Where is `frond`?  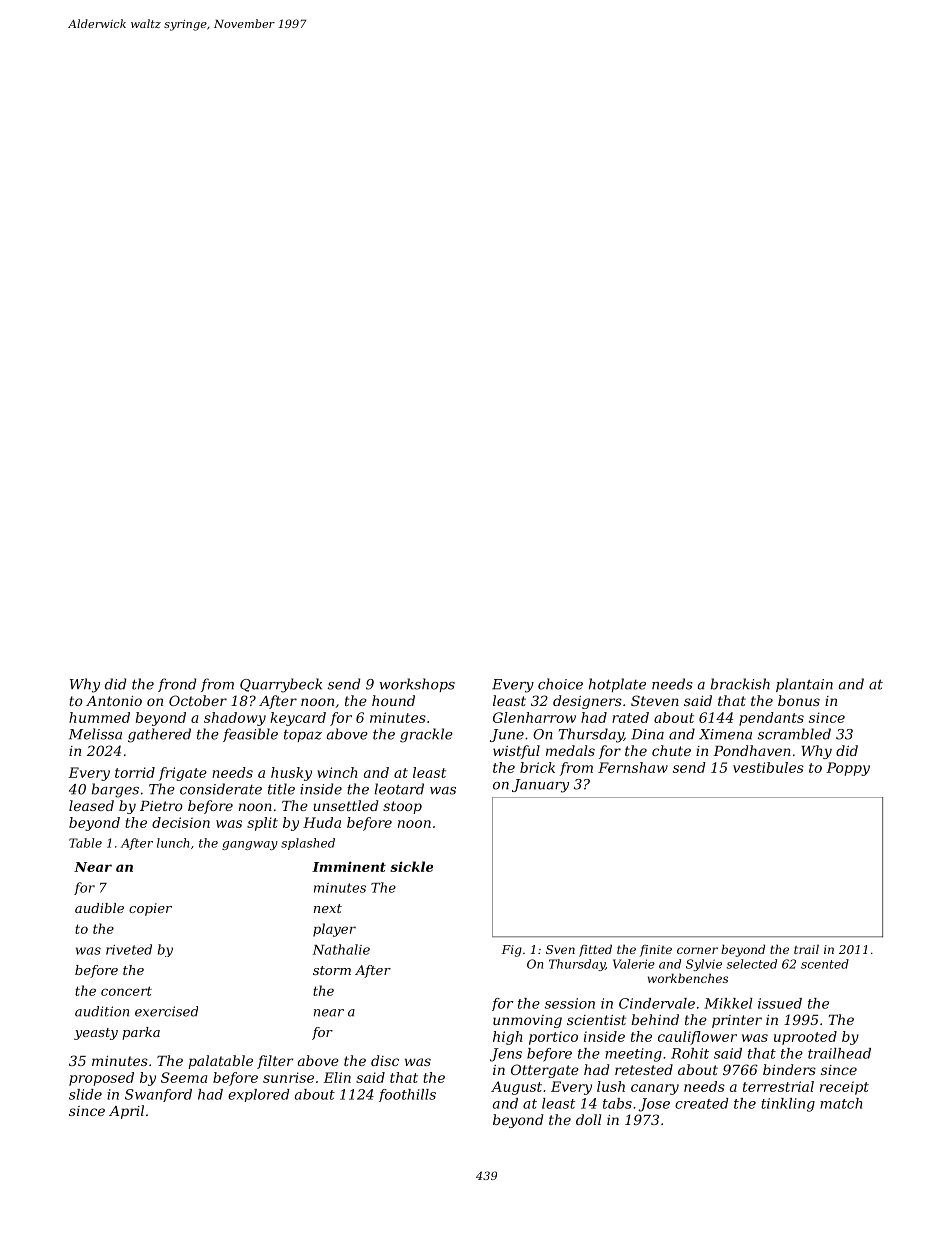
frond is located at coordinates (177, 685).
